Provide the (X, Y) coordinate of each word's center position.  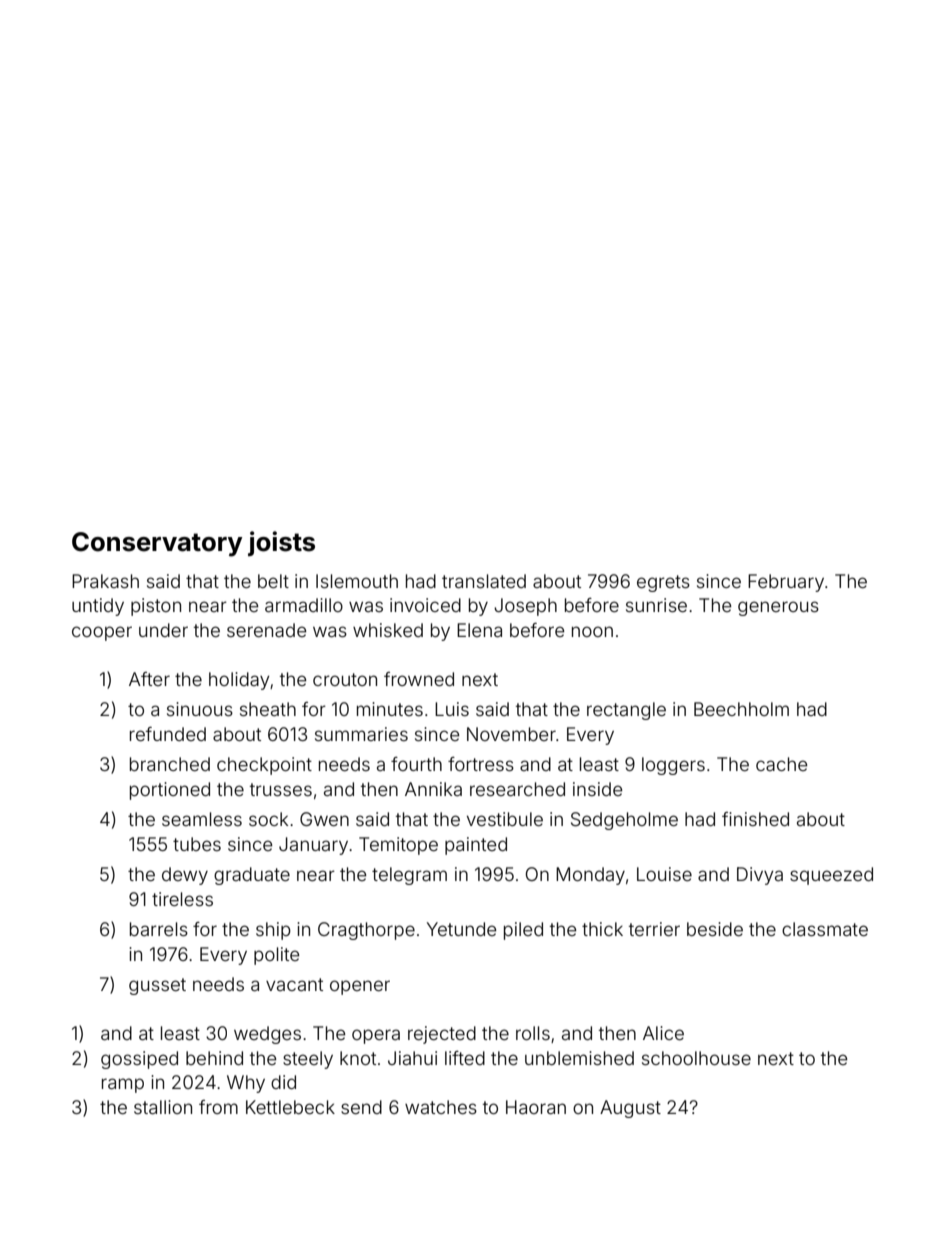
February (786, 583)
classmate (825, 929)
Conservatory (157, 544)
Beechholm (741, 709)
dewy (185, 876)
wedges (267, 1035)
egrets (663, 583)
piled (523, 931)
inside (598, 789)
